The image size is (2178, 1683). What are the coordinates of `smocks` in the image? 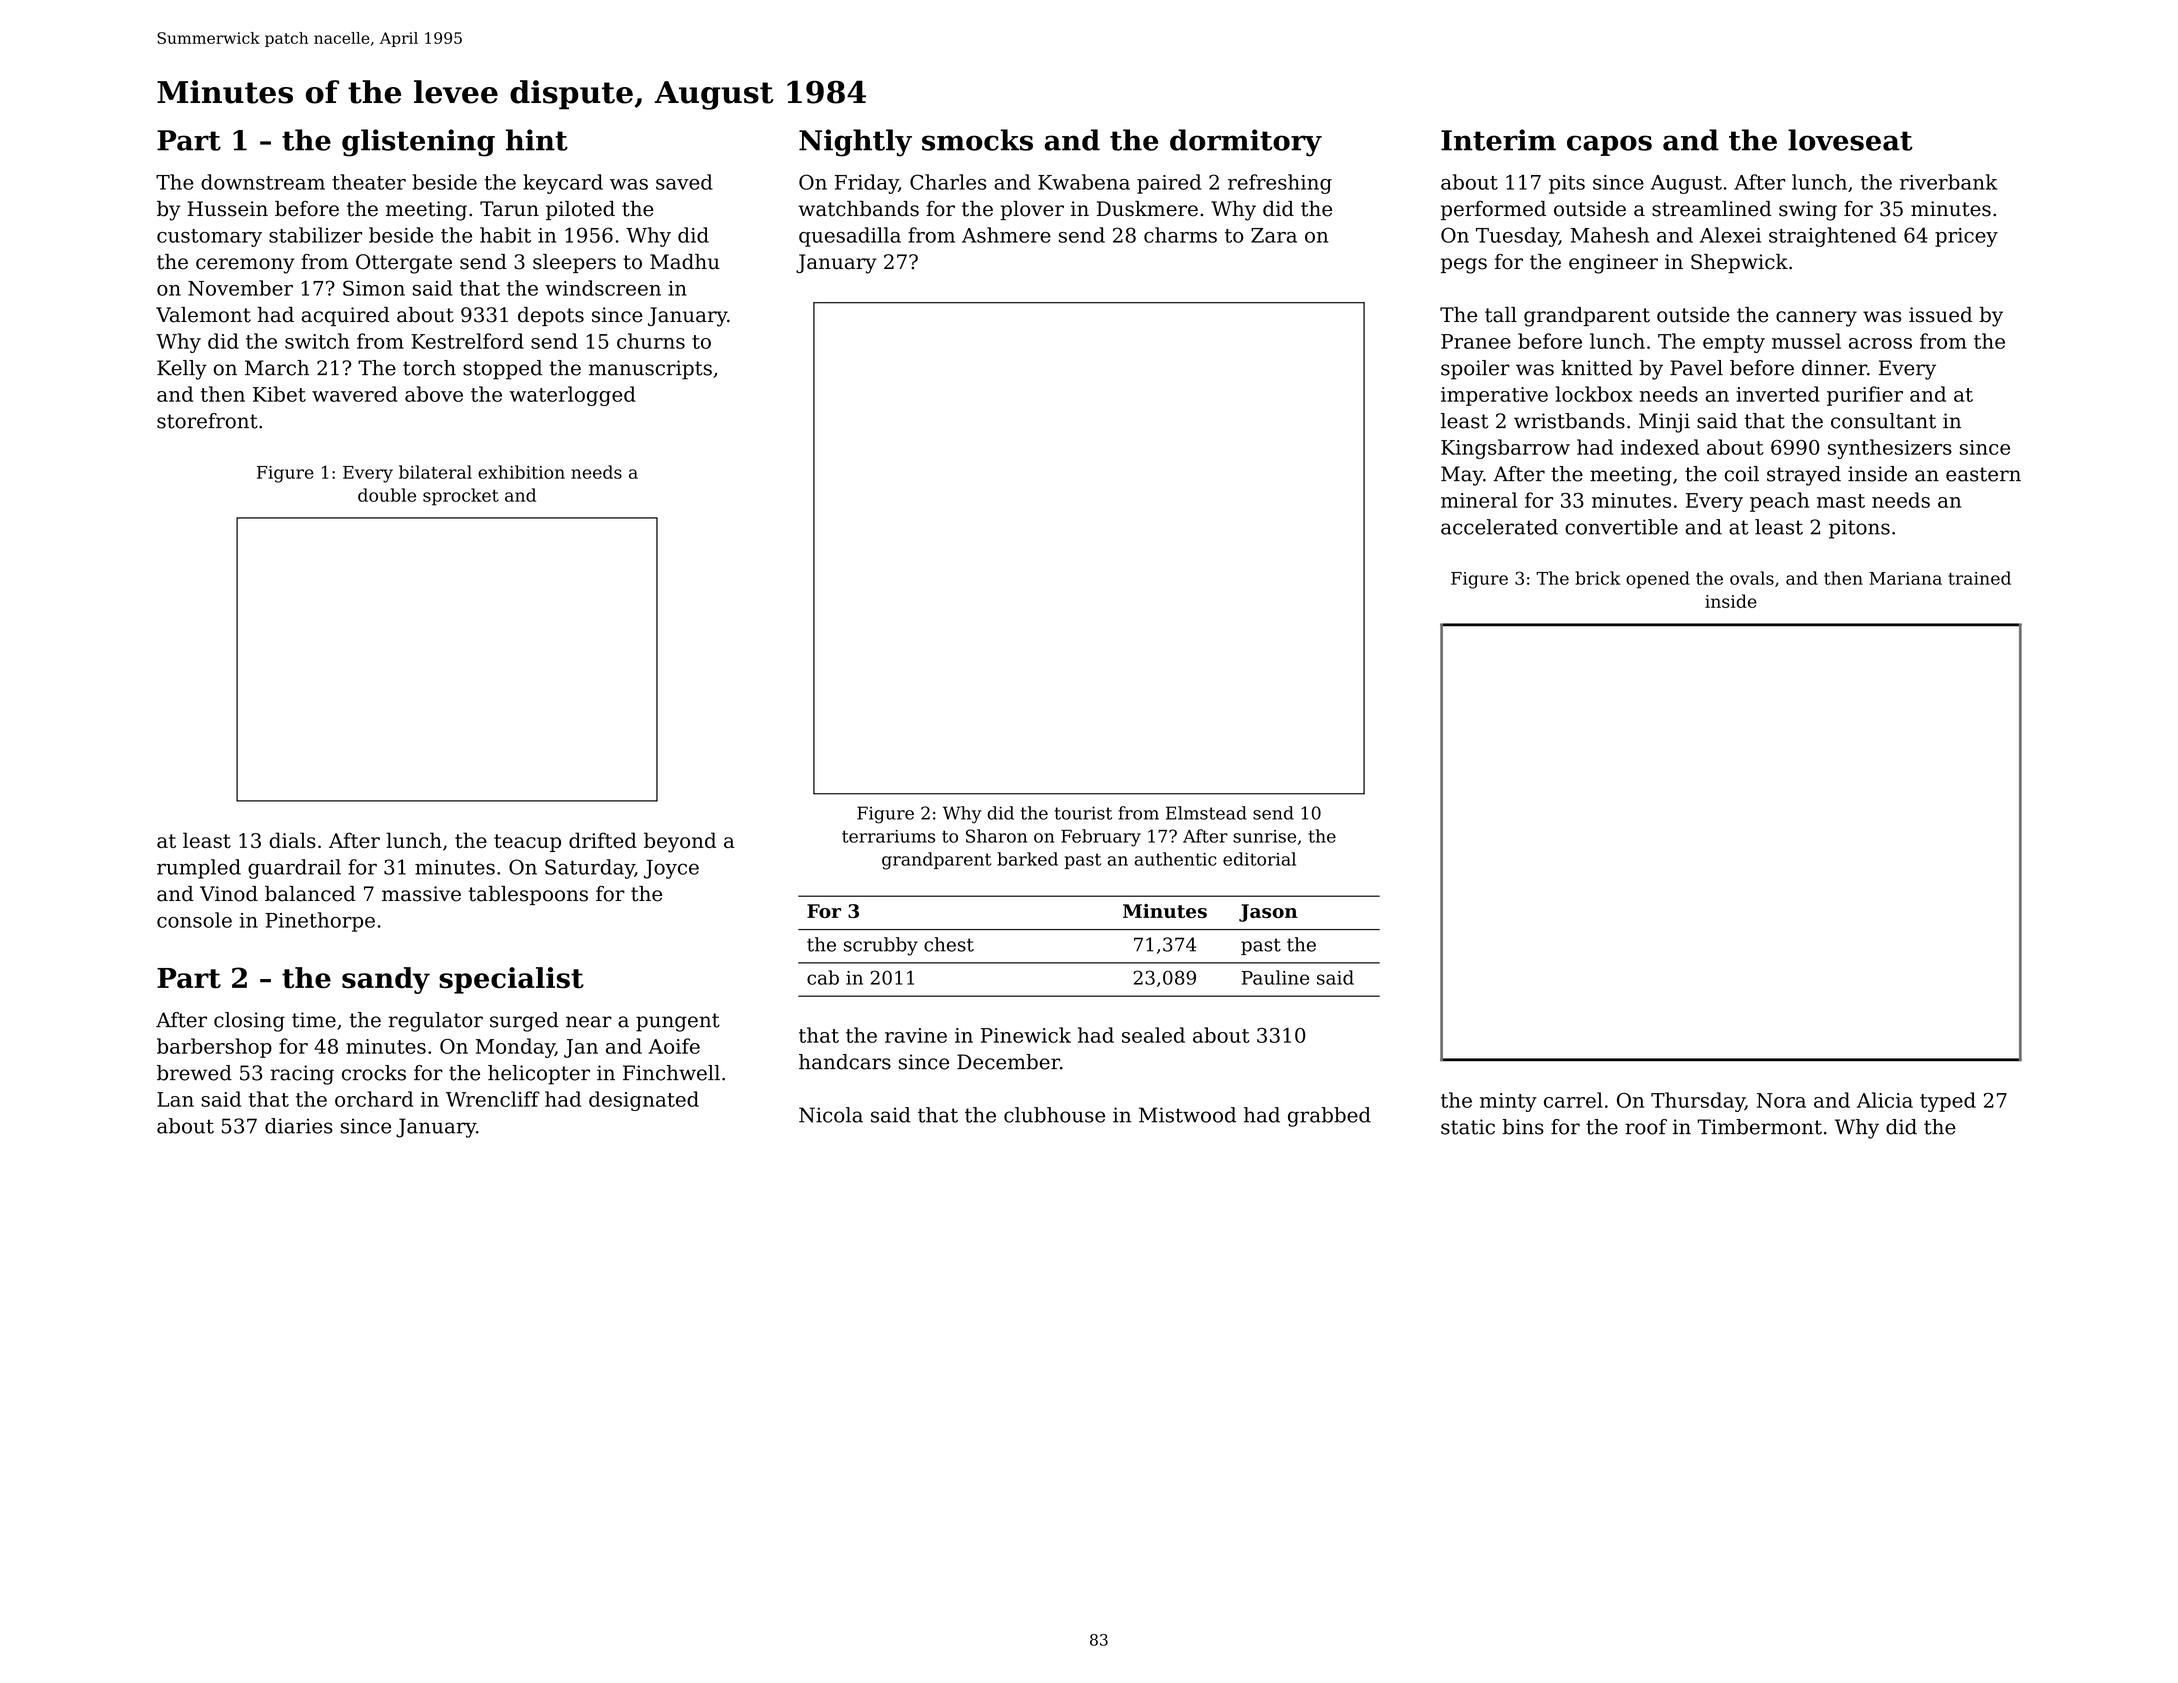 It's located at (977, 140).
